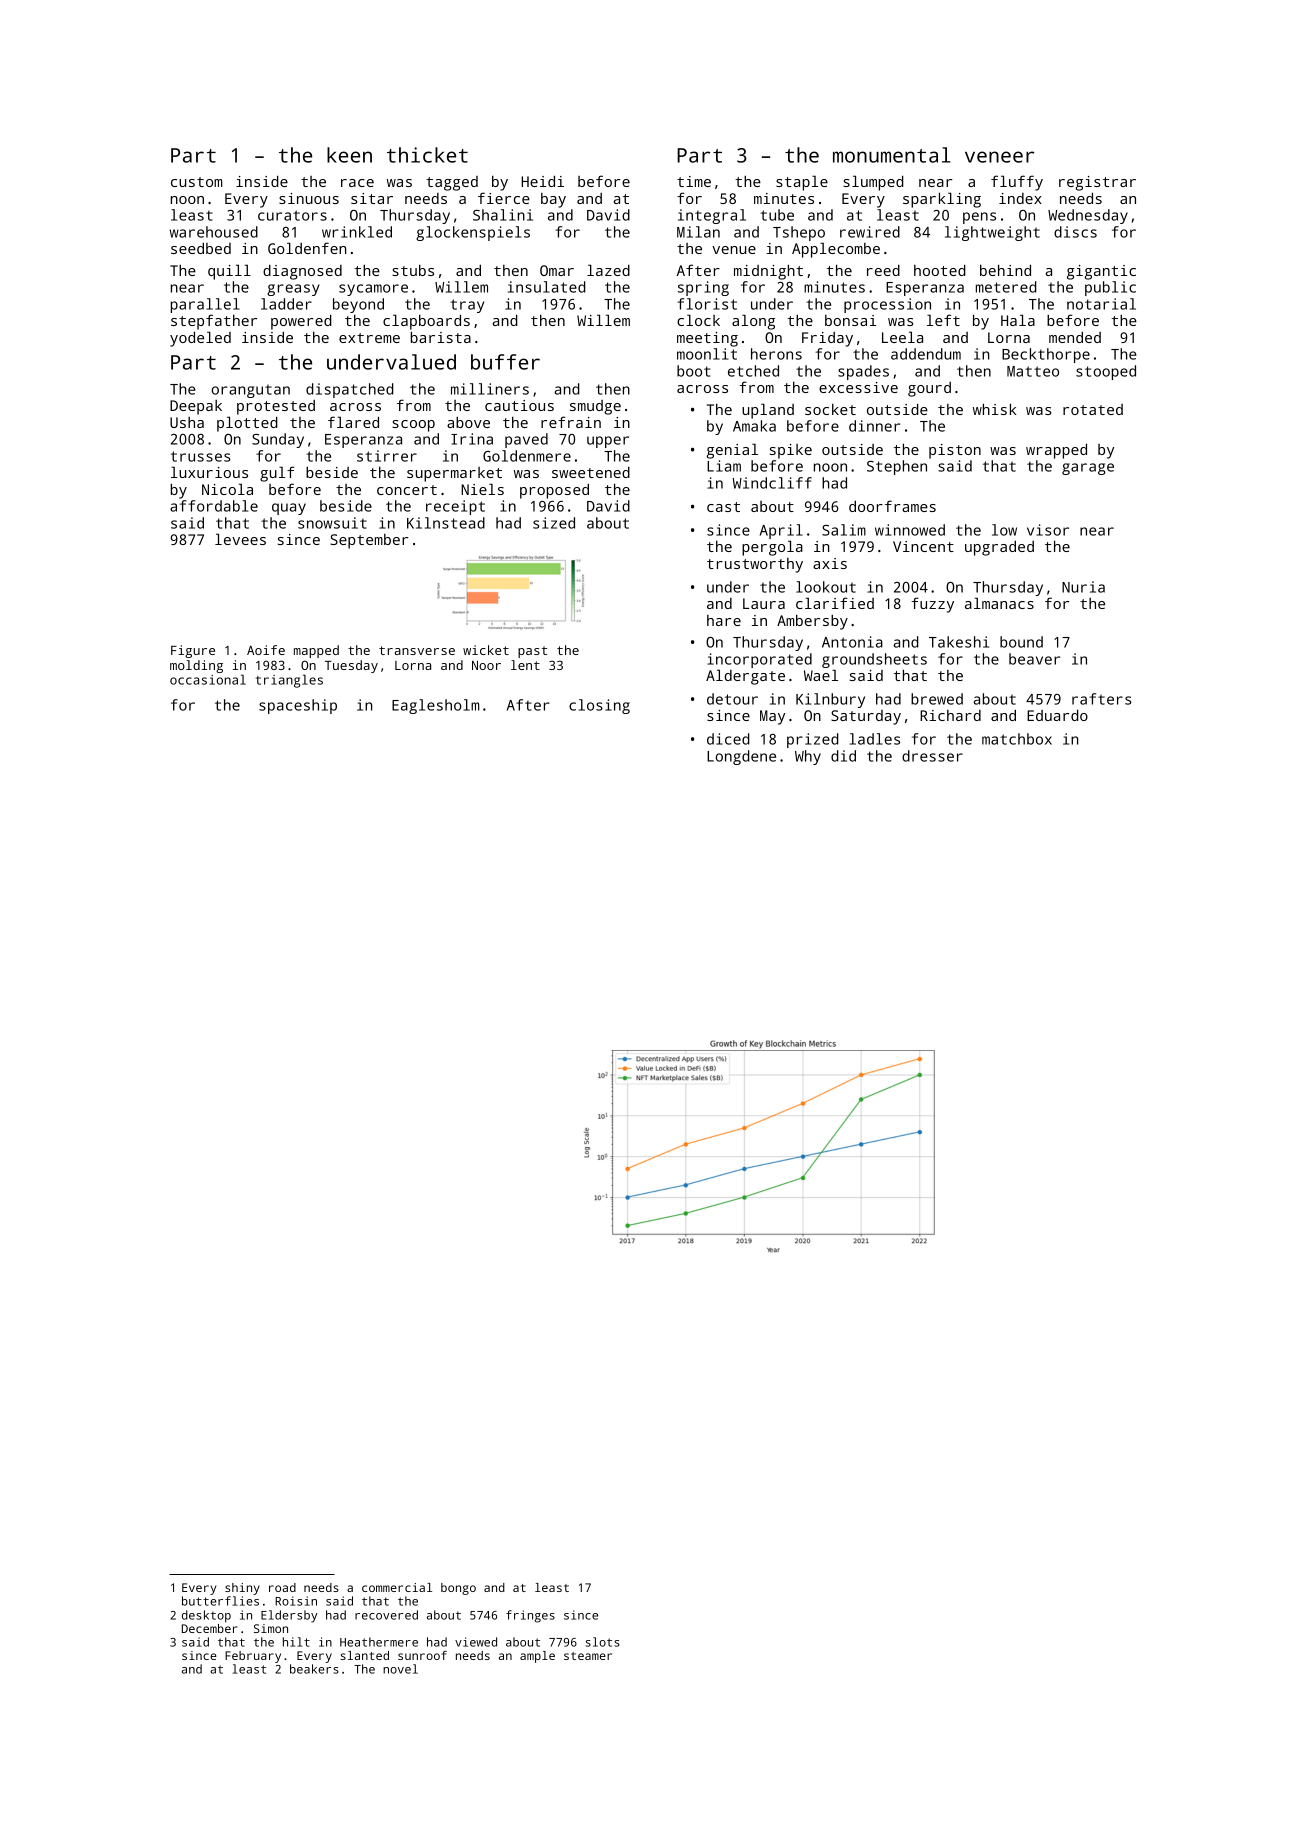 This image has height=1848, width=1307. Describe the element at coordinates (208, 679) in the image. I see `occasional` at that location.
